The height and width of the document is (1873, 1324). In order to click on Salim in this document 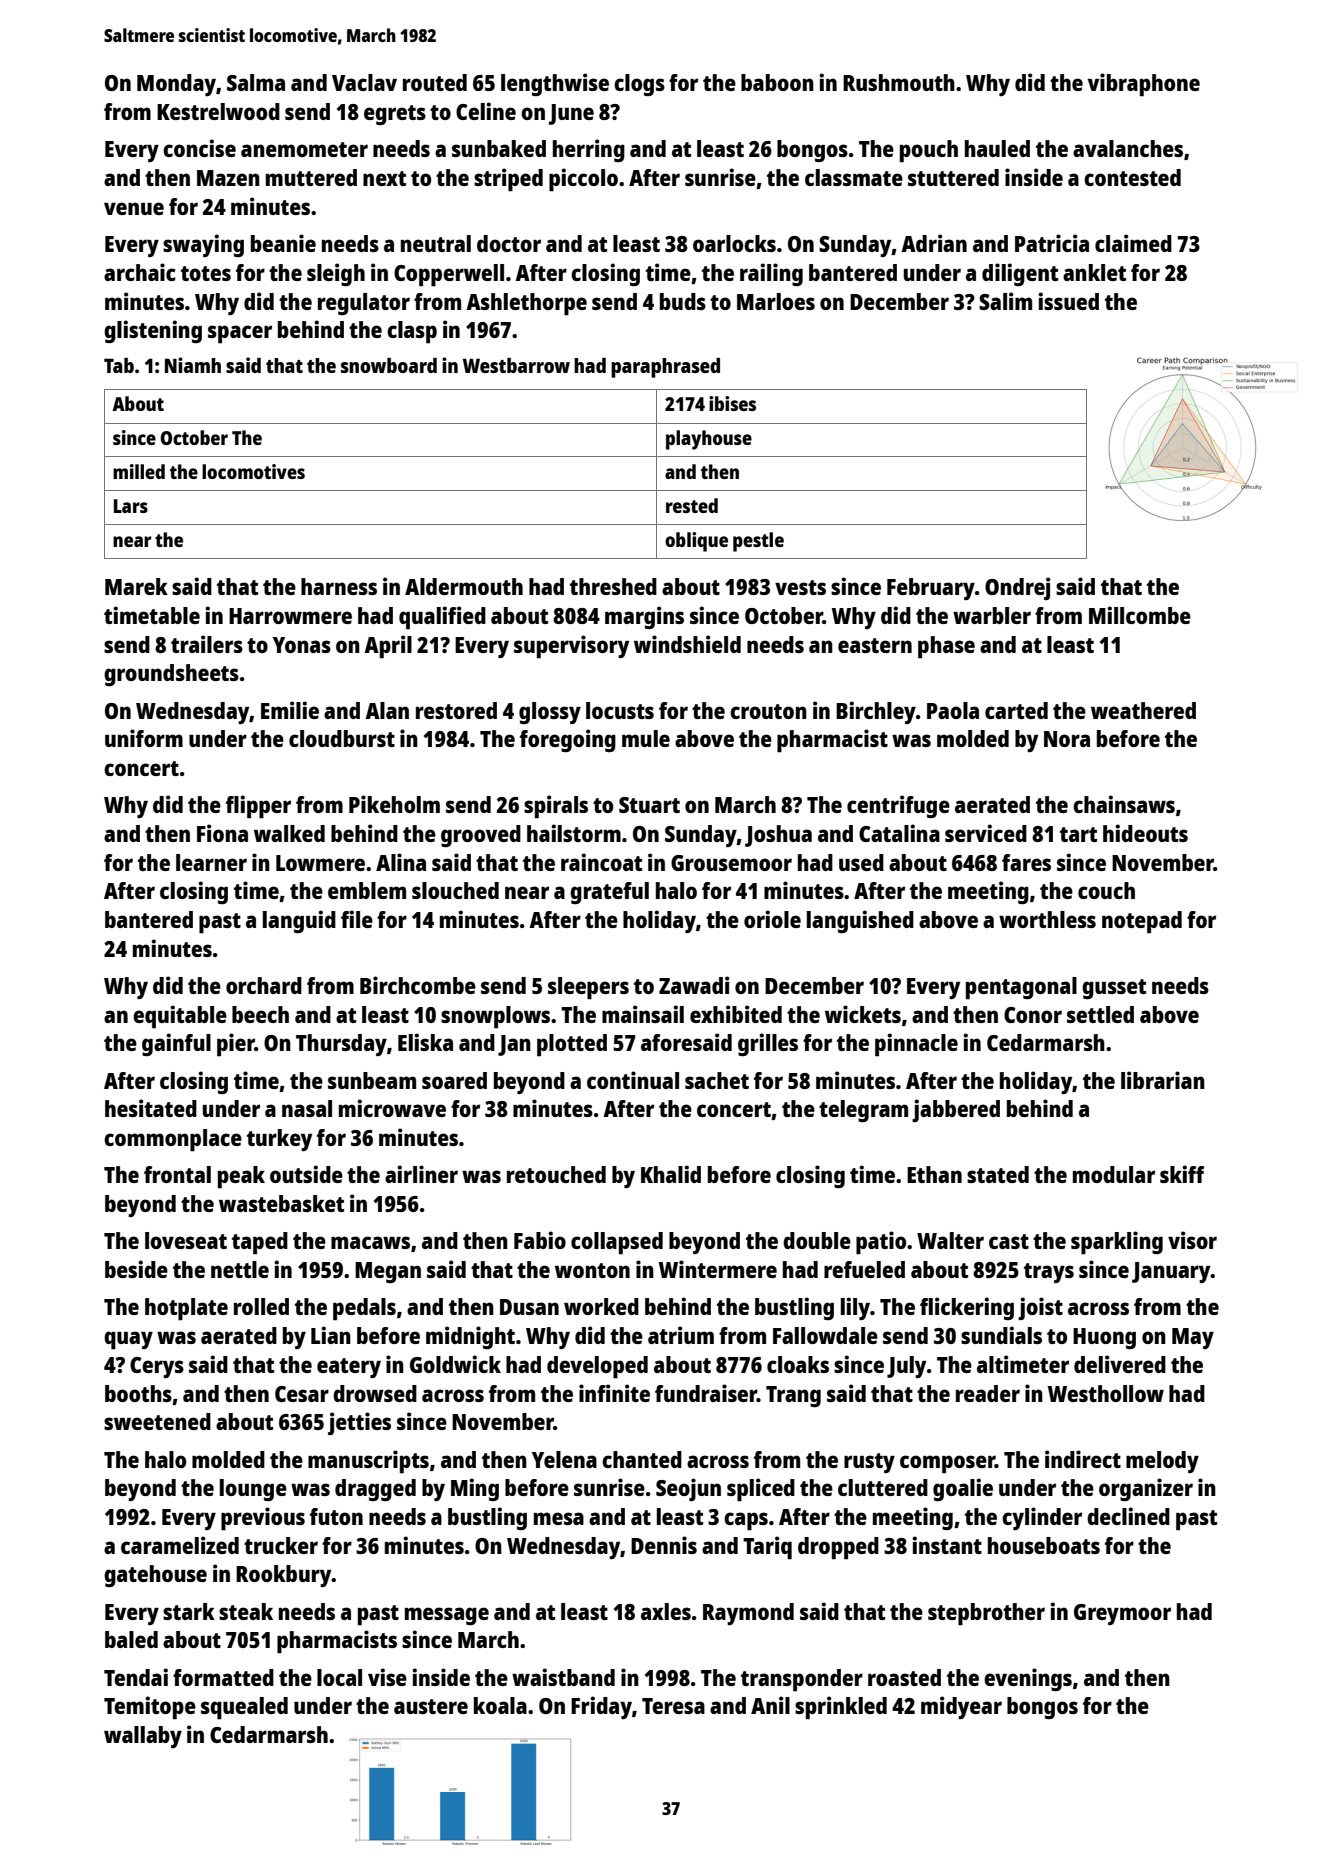, I will do `click(1005, 301)`.
